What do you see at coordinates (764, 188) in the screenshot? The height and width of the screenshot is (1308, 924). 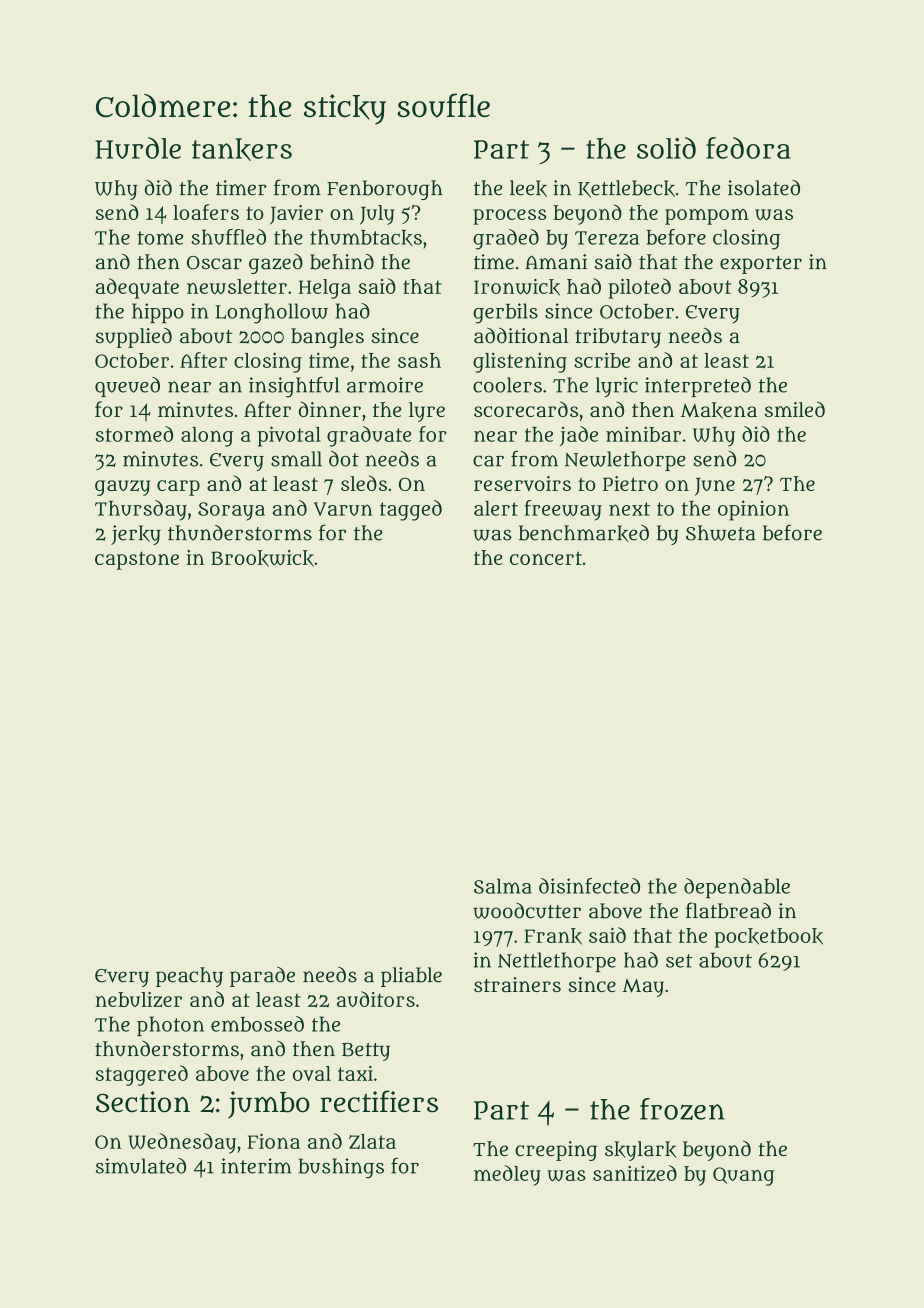 I see `isolated` at bounding box center [764, 188].
